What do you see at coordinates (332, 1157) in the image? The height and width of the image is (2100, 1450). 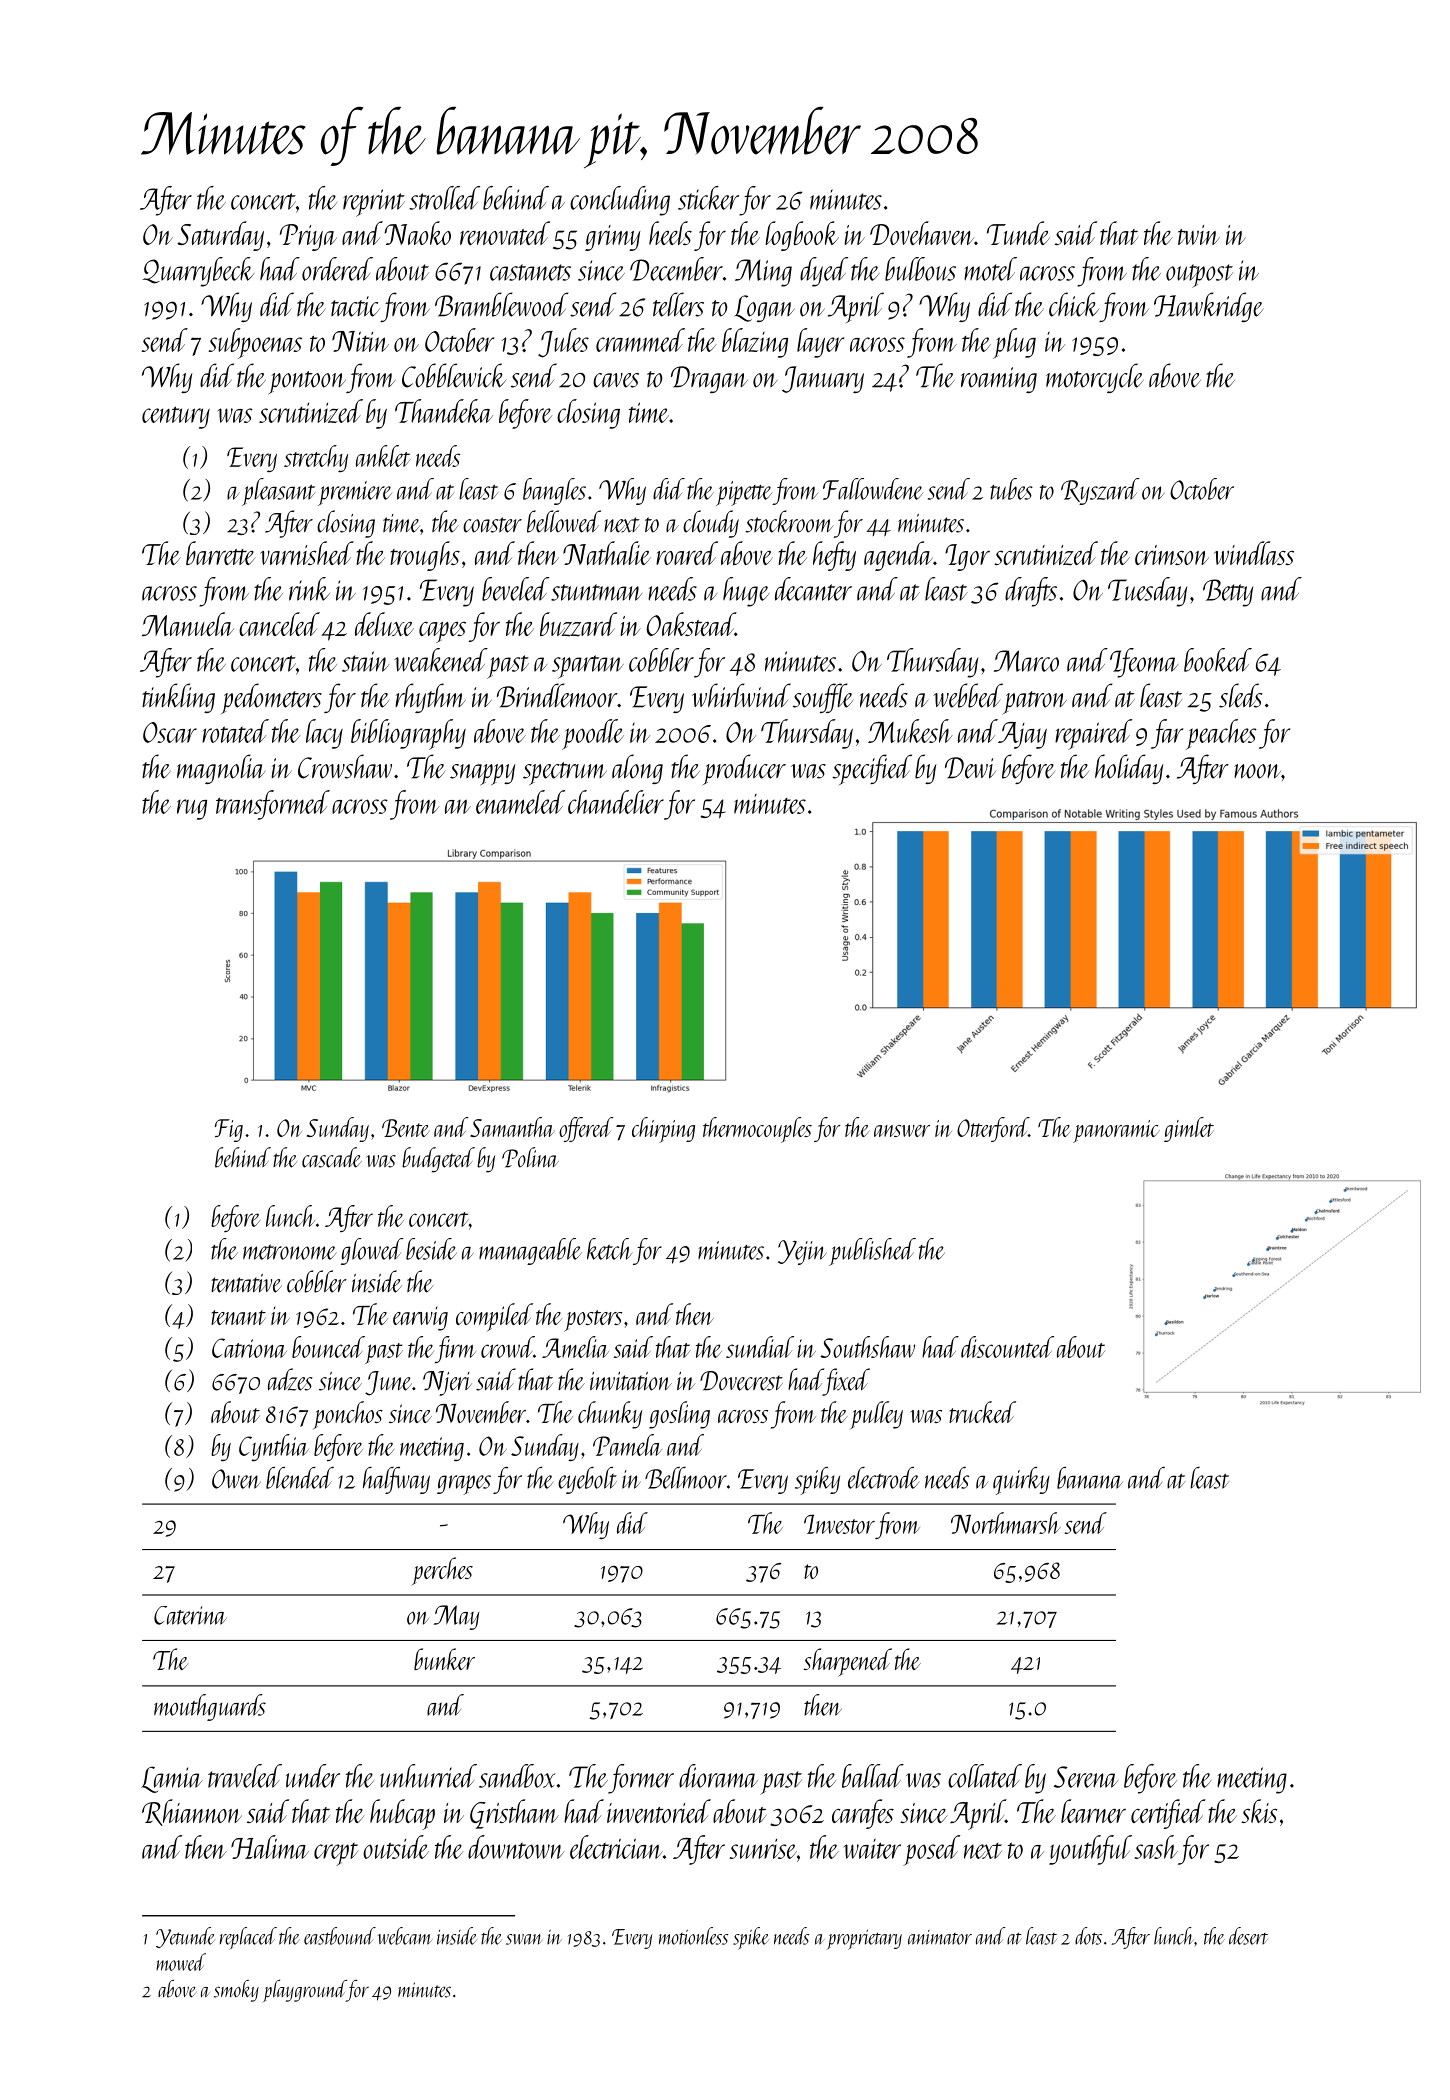 I see `cascade` at bounding box center [332, 1157].
